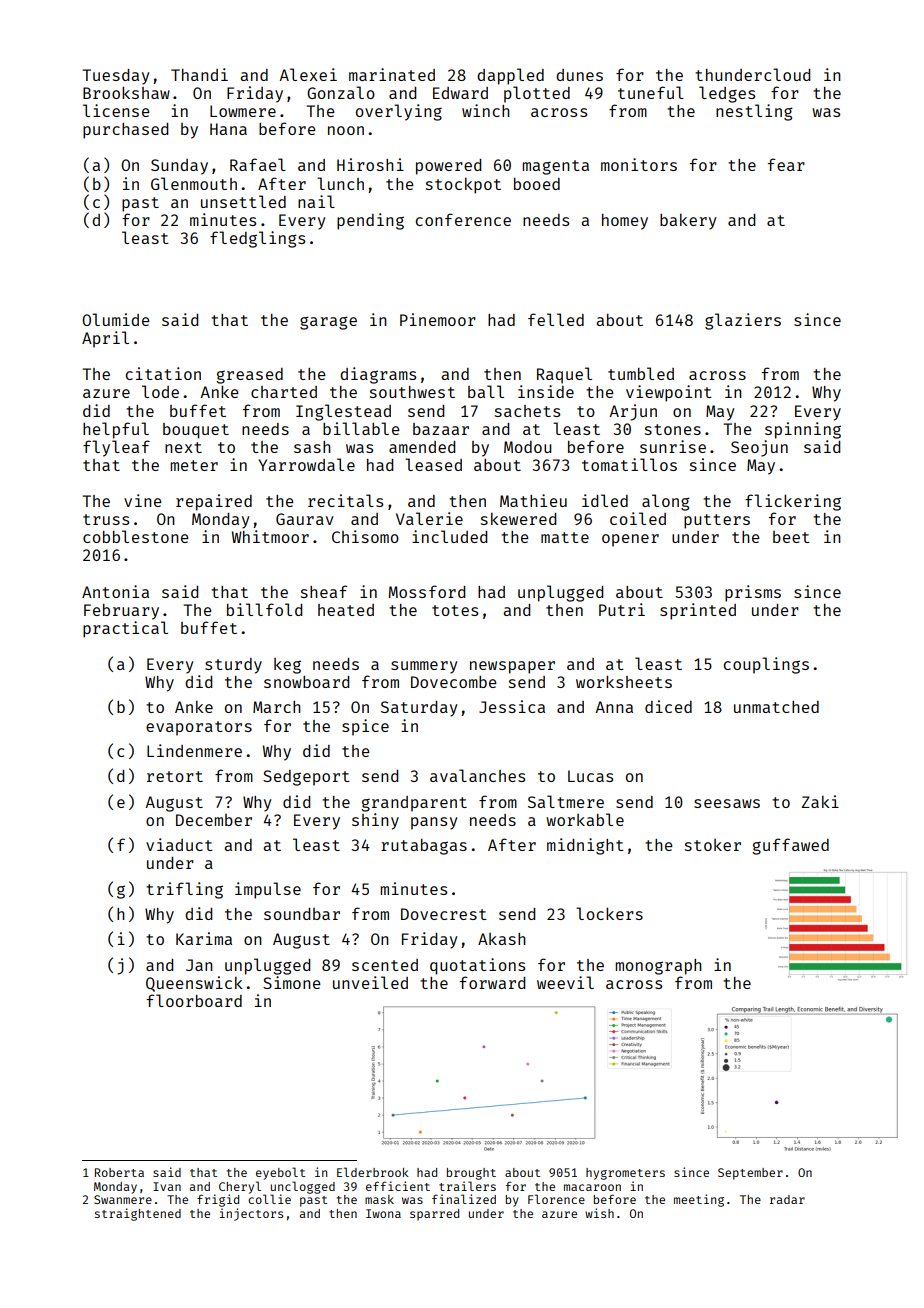 This document has width=924, height=1308. What do you see at coordinates (115, 591) in the document?
I see `Antonia` at bounding box center [115, 591].
